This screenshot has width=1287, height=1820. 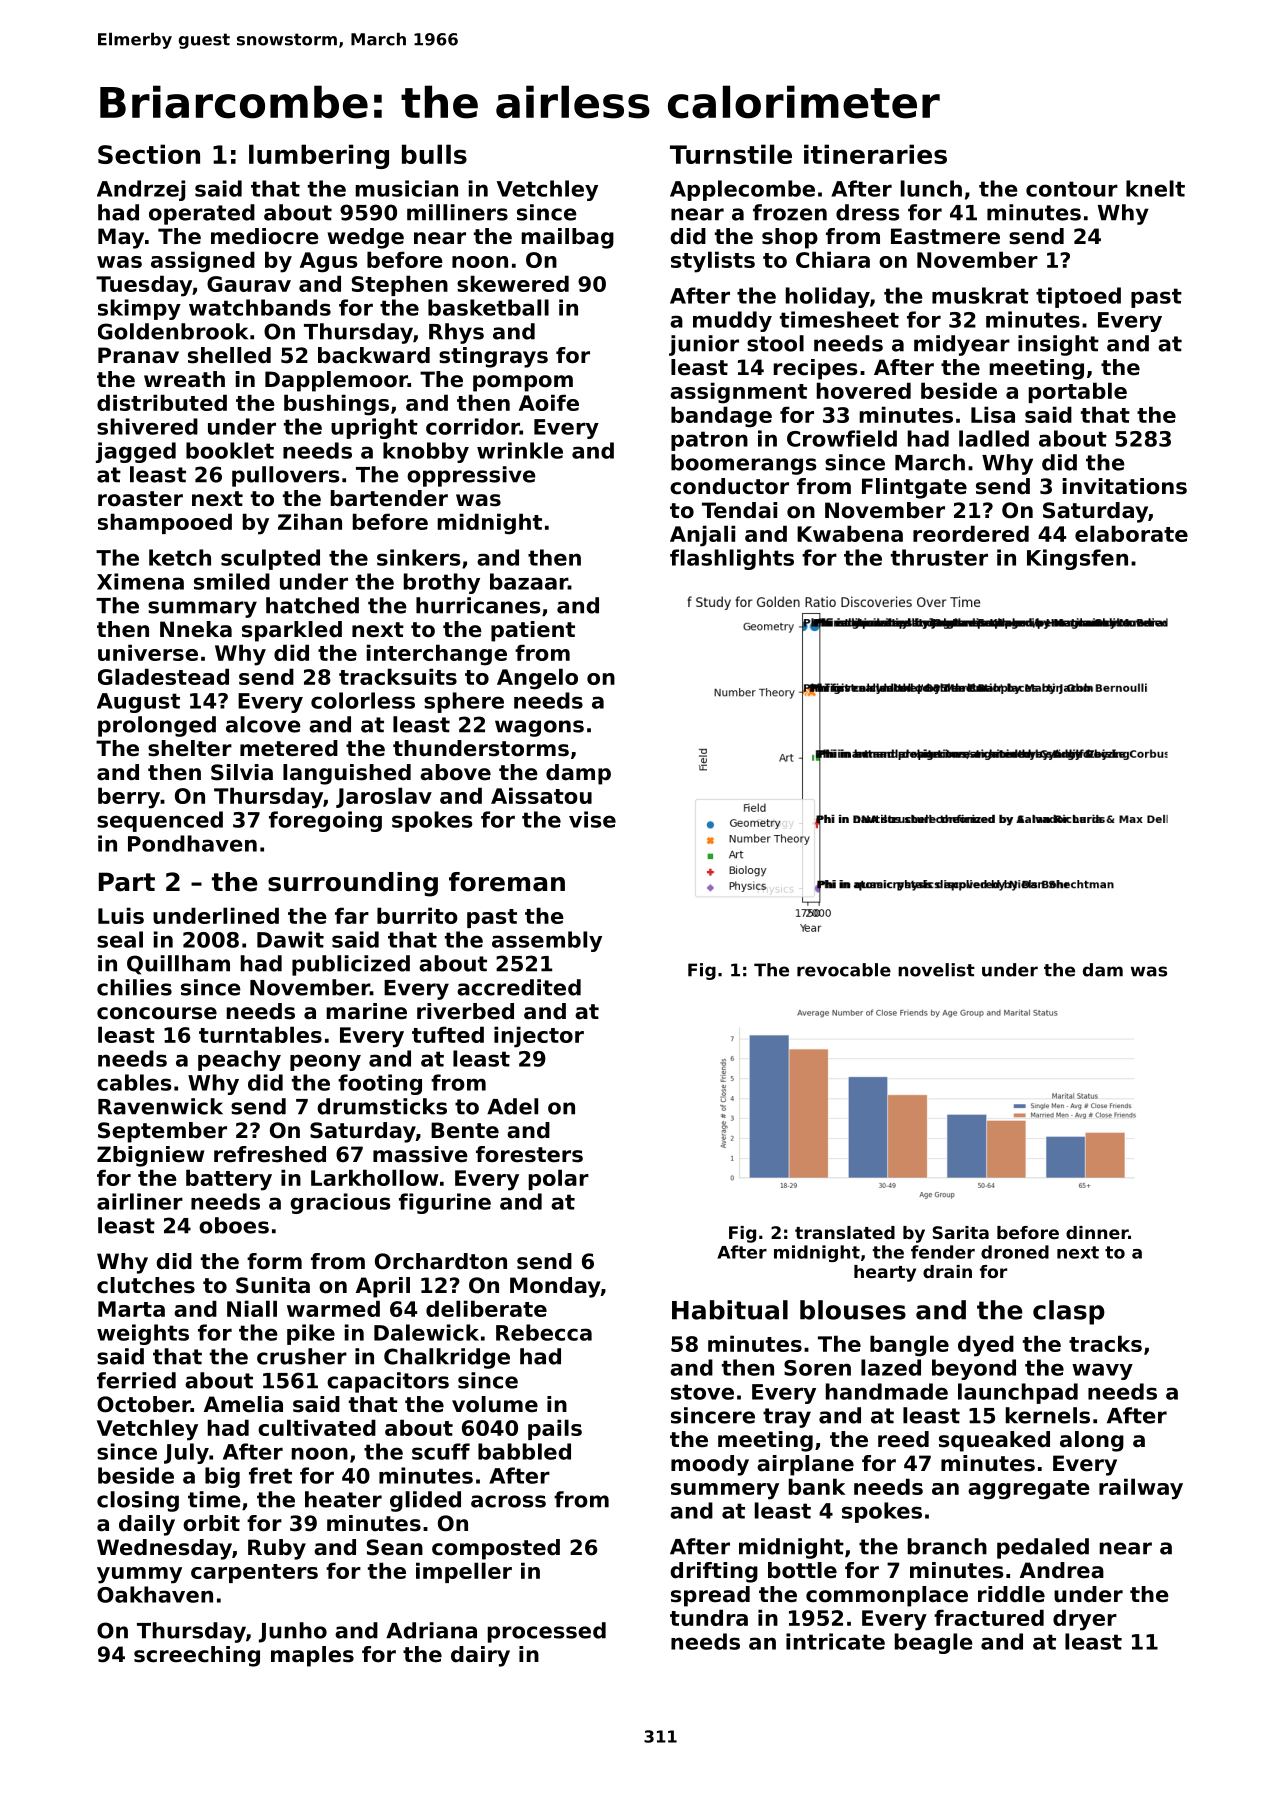 I want to click on mailbag, so click(x=567, y=238).
